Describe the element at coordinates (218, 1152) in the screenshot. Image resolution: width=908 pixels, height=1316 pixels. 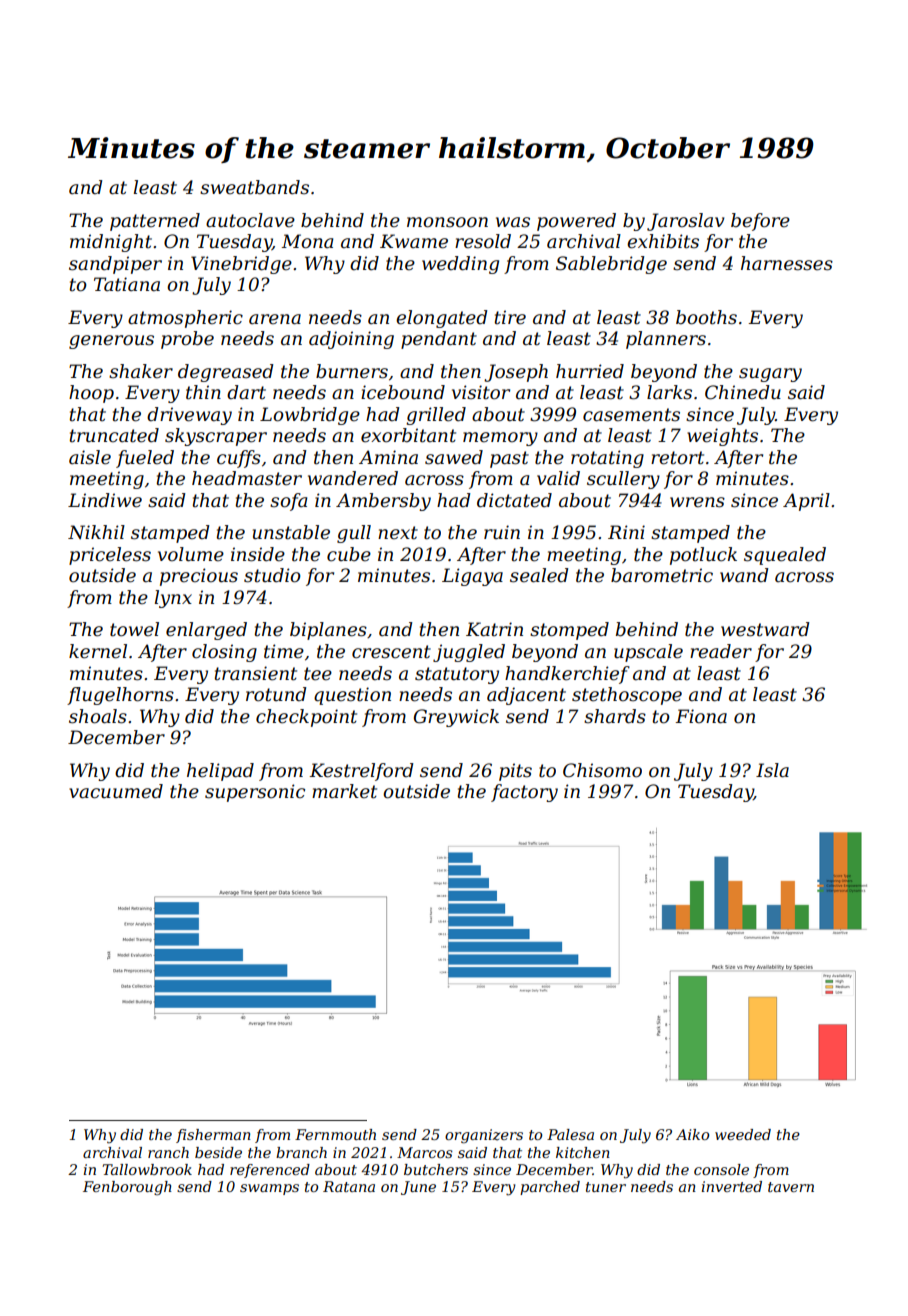
I see `beside` at that location.
